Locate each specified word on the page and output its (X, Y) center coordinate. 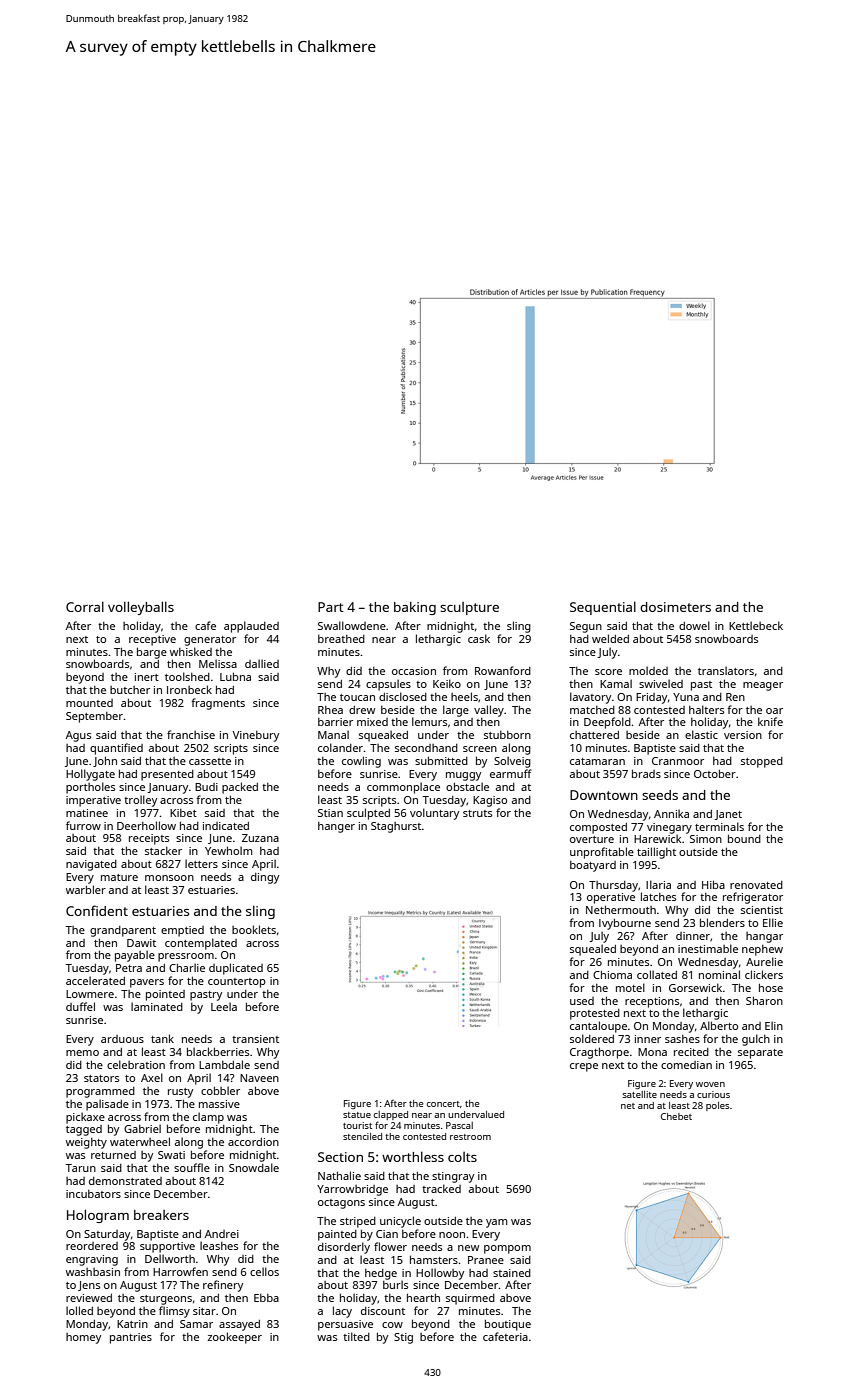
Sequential (603, 608)
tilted (356, 1336)
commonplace (403, 788)
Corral (85, 606)
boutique (508, 1325)
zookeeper (234, 1338)
